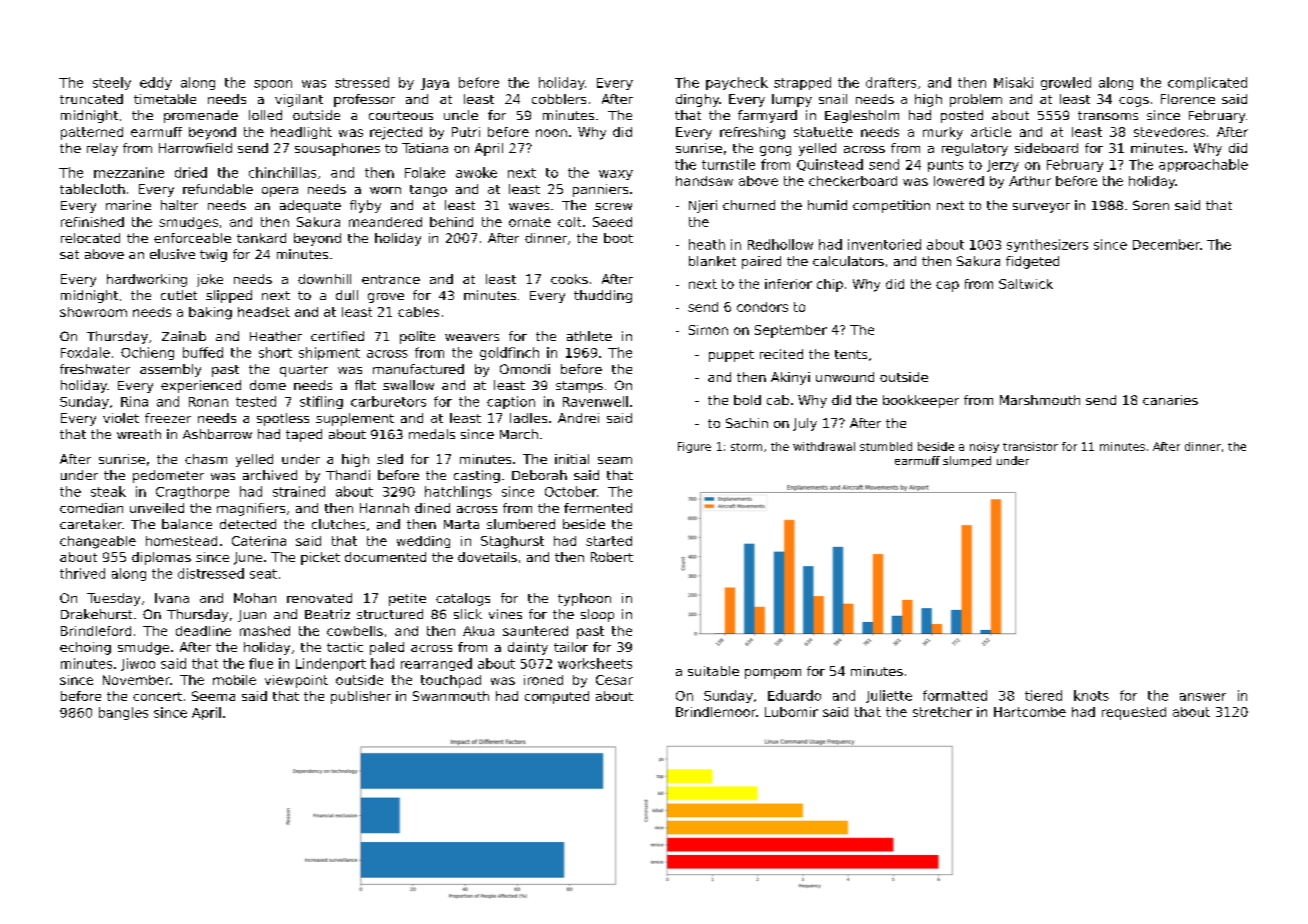 Image resolution: width=1308 pixels, height=924 pixels. Describe the element at coordinates (1203, 165) in the screenshot. I see `approachable` at that location.
